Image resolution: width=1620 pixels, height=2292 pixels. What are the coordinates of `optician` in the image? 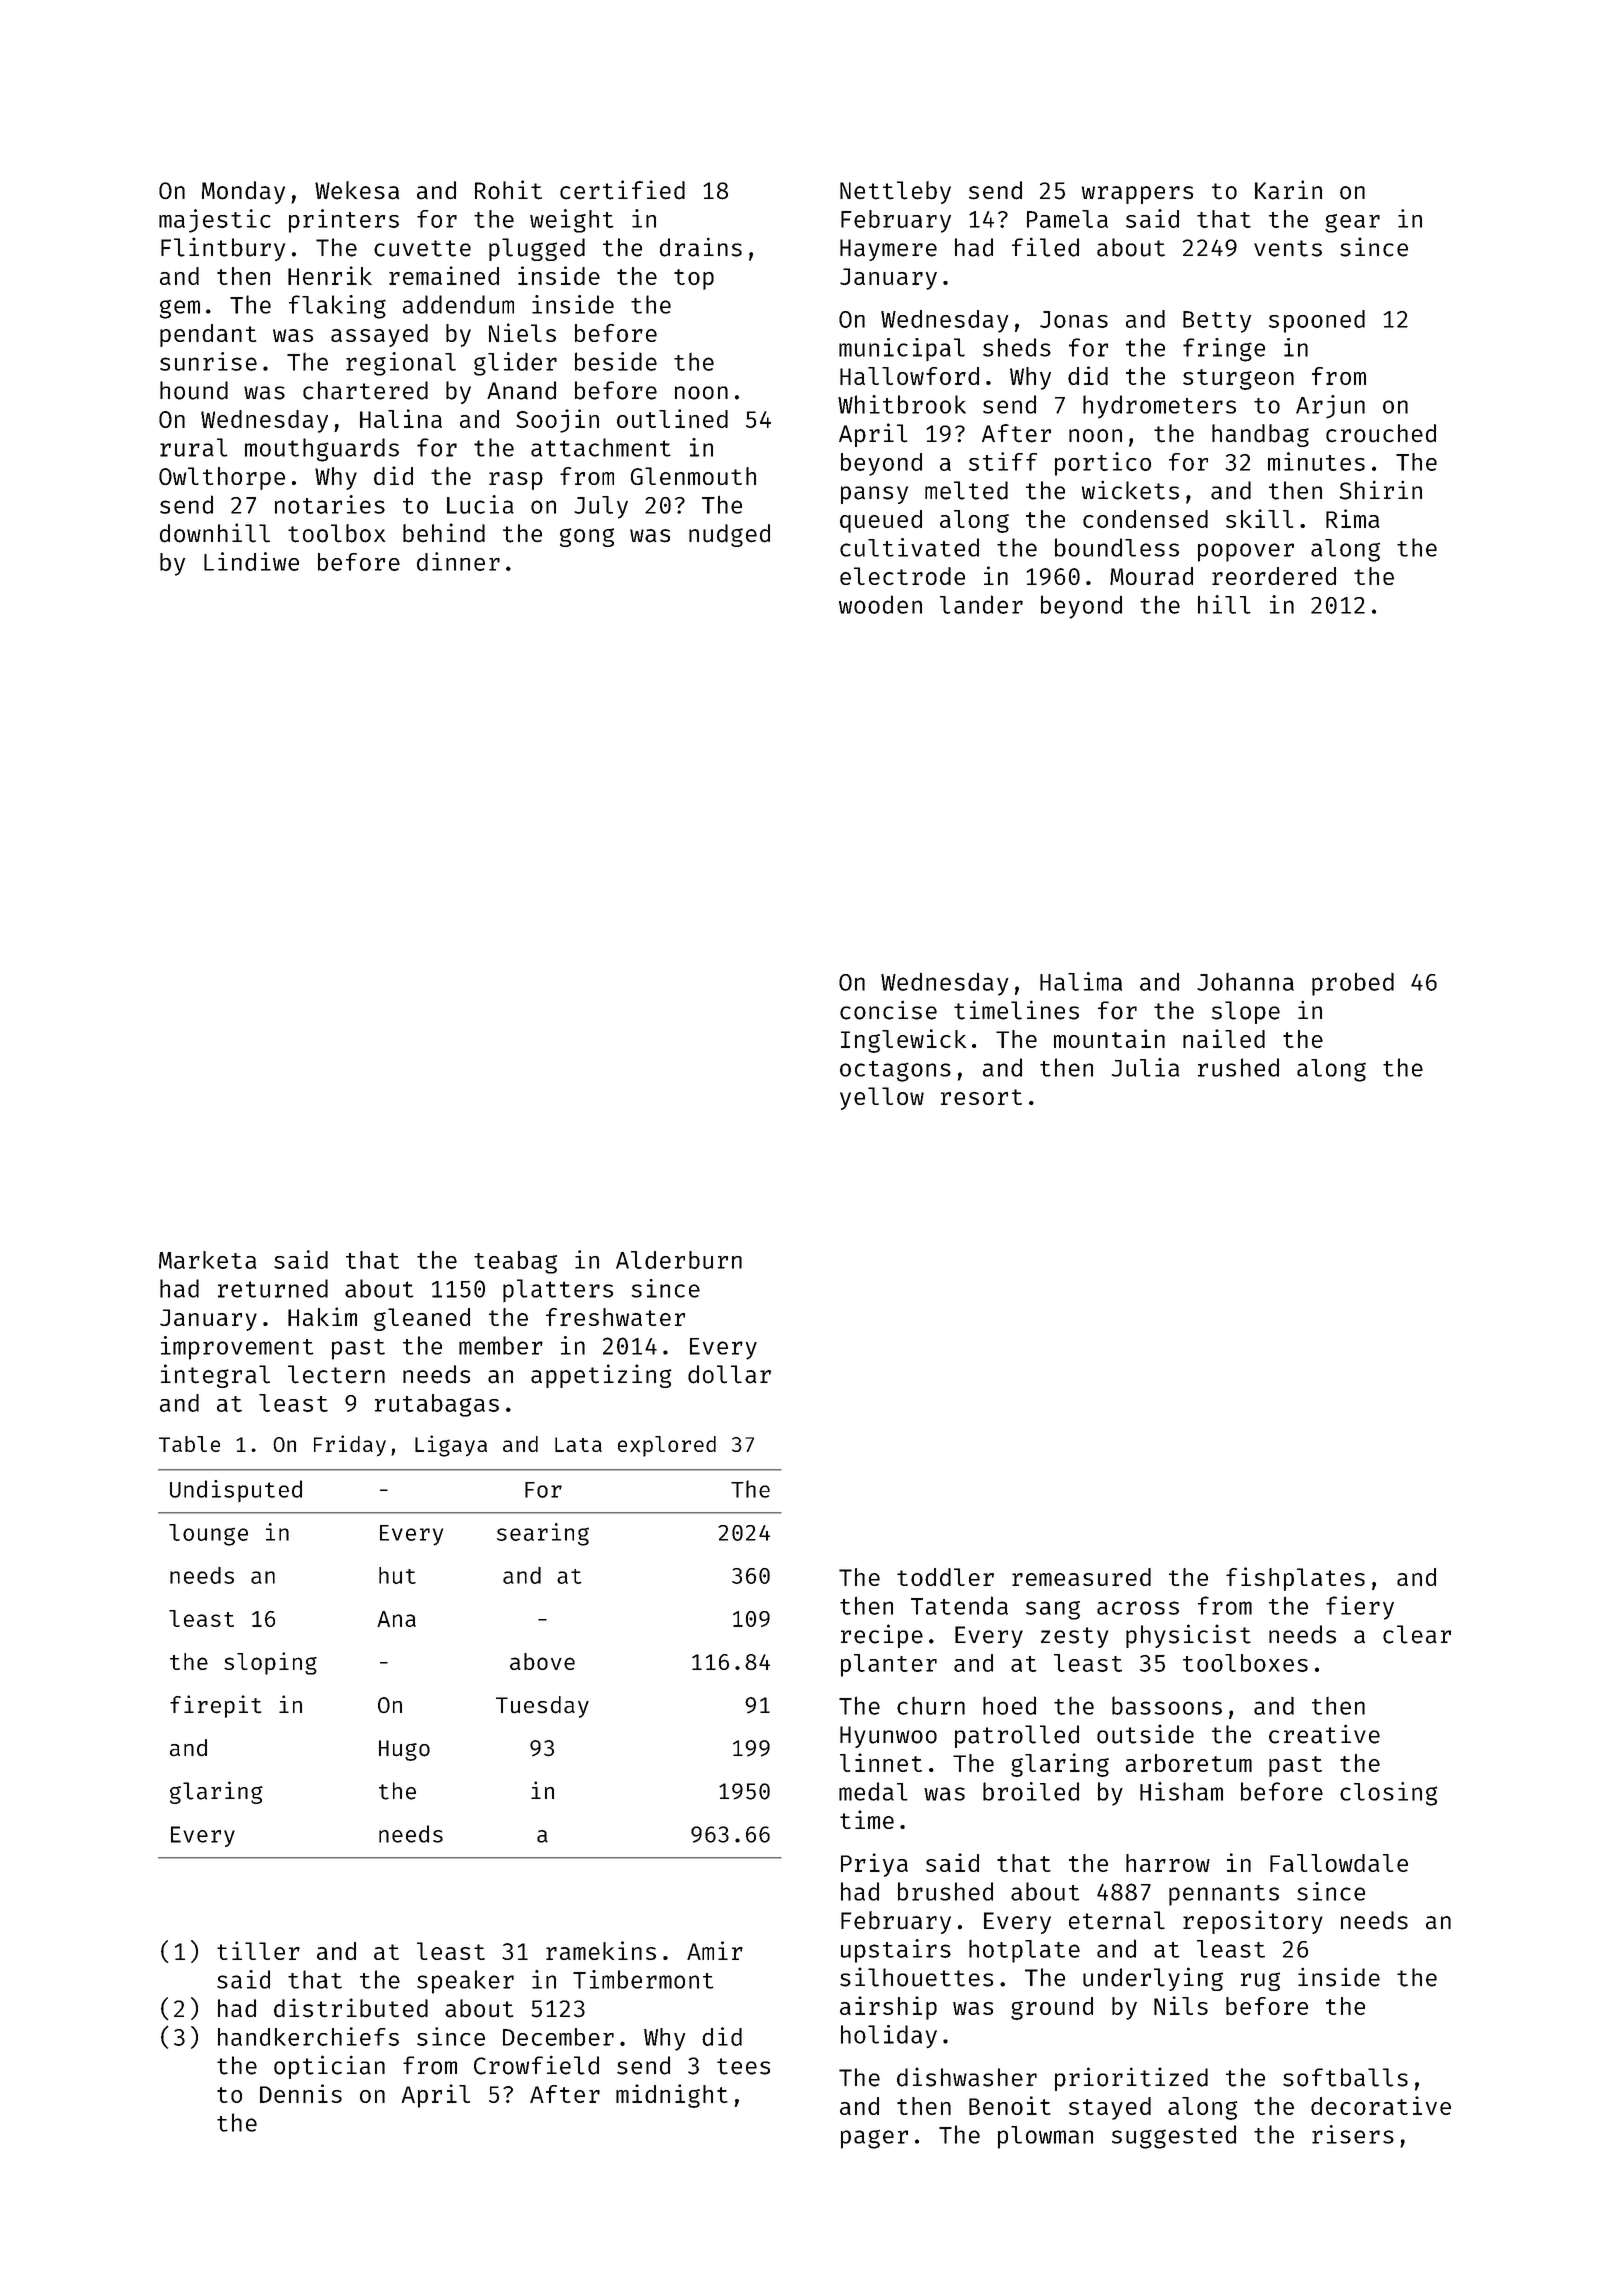 It's located at (329, 2067).
